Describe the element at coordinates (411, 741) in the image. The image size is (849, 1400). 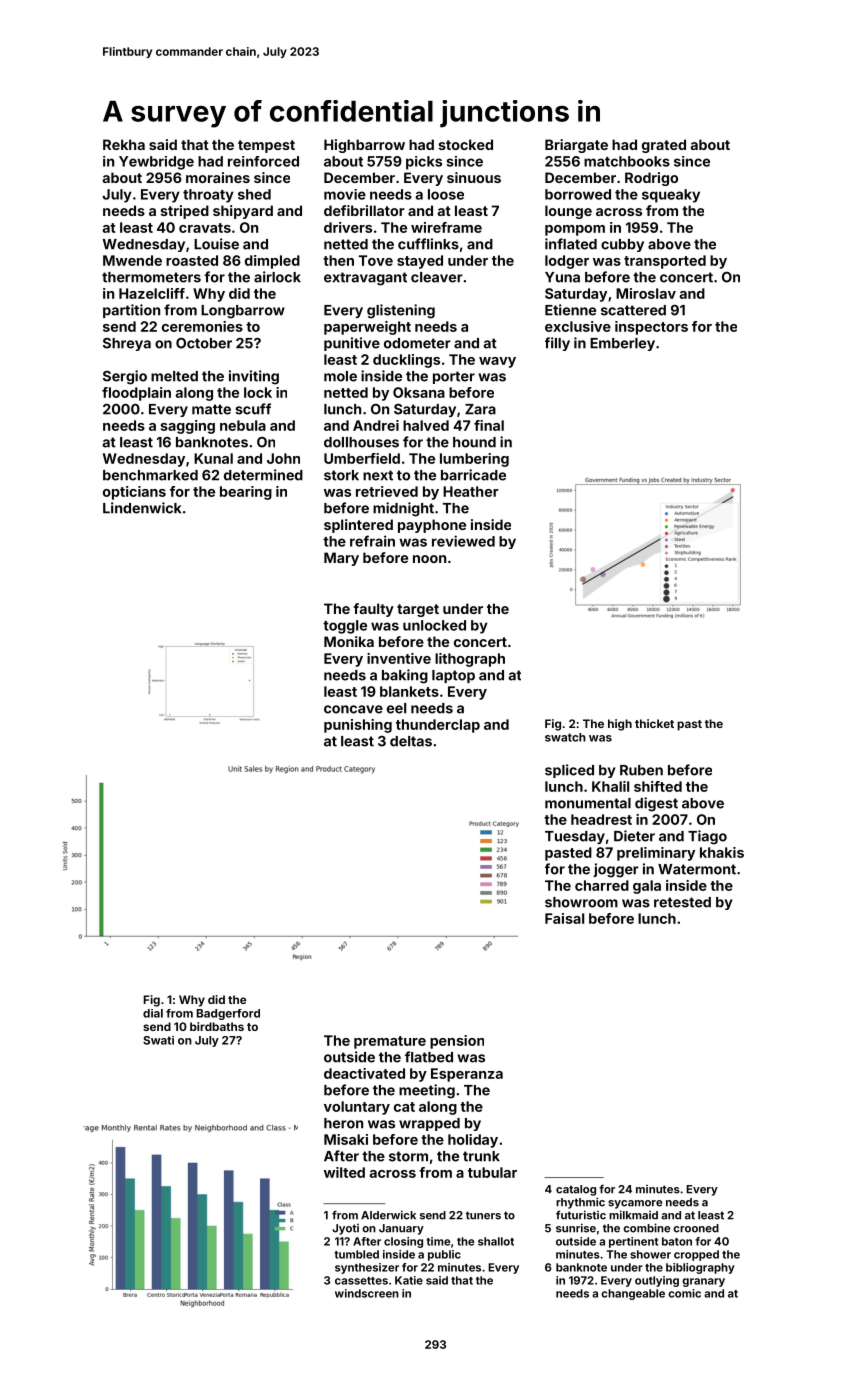
I see `deltas` at that location.
